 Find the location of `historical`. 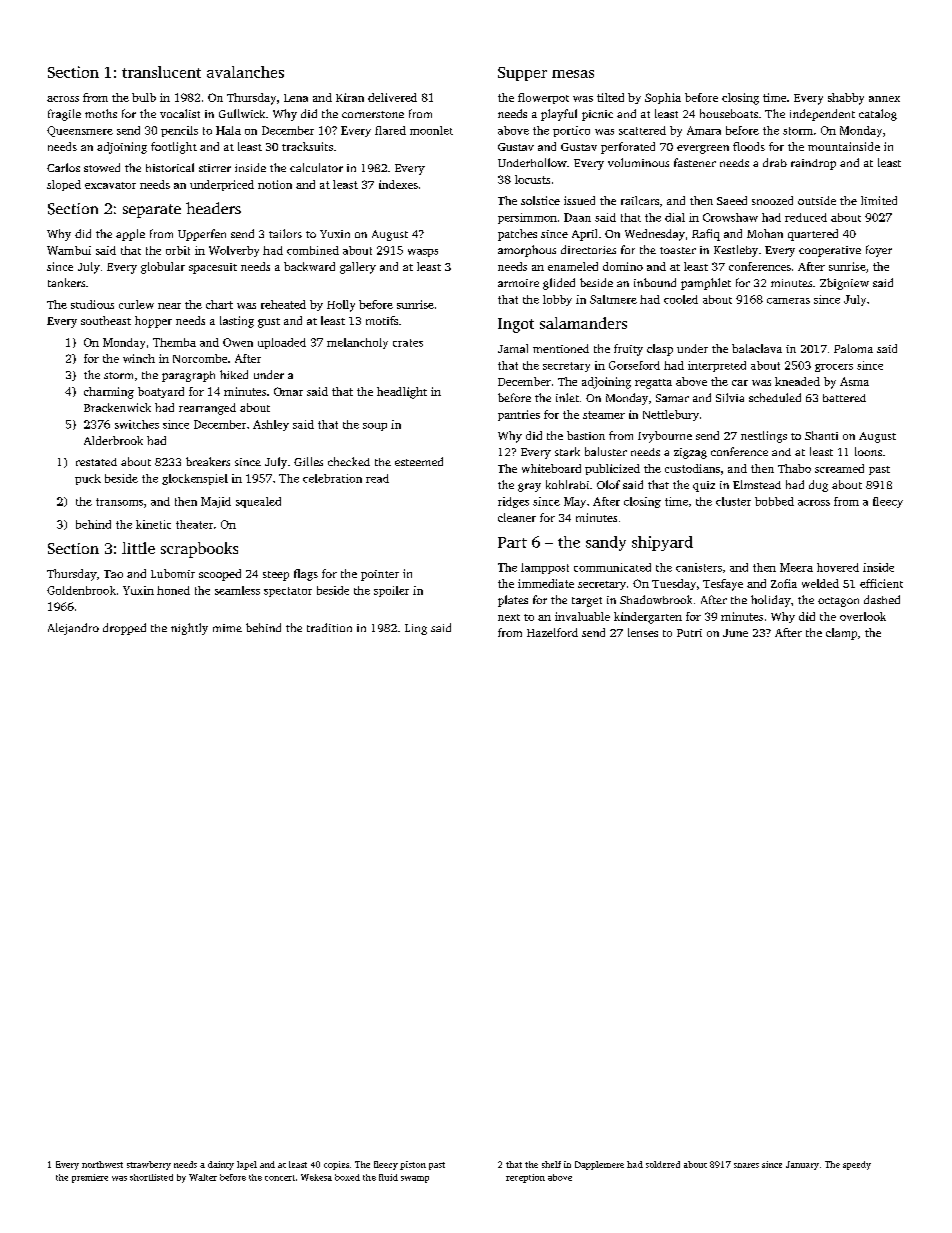

historical is located at coordinates (170, 167).
